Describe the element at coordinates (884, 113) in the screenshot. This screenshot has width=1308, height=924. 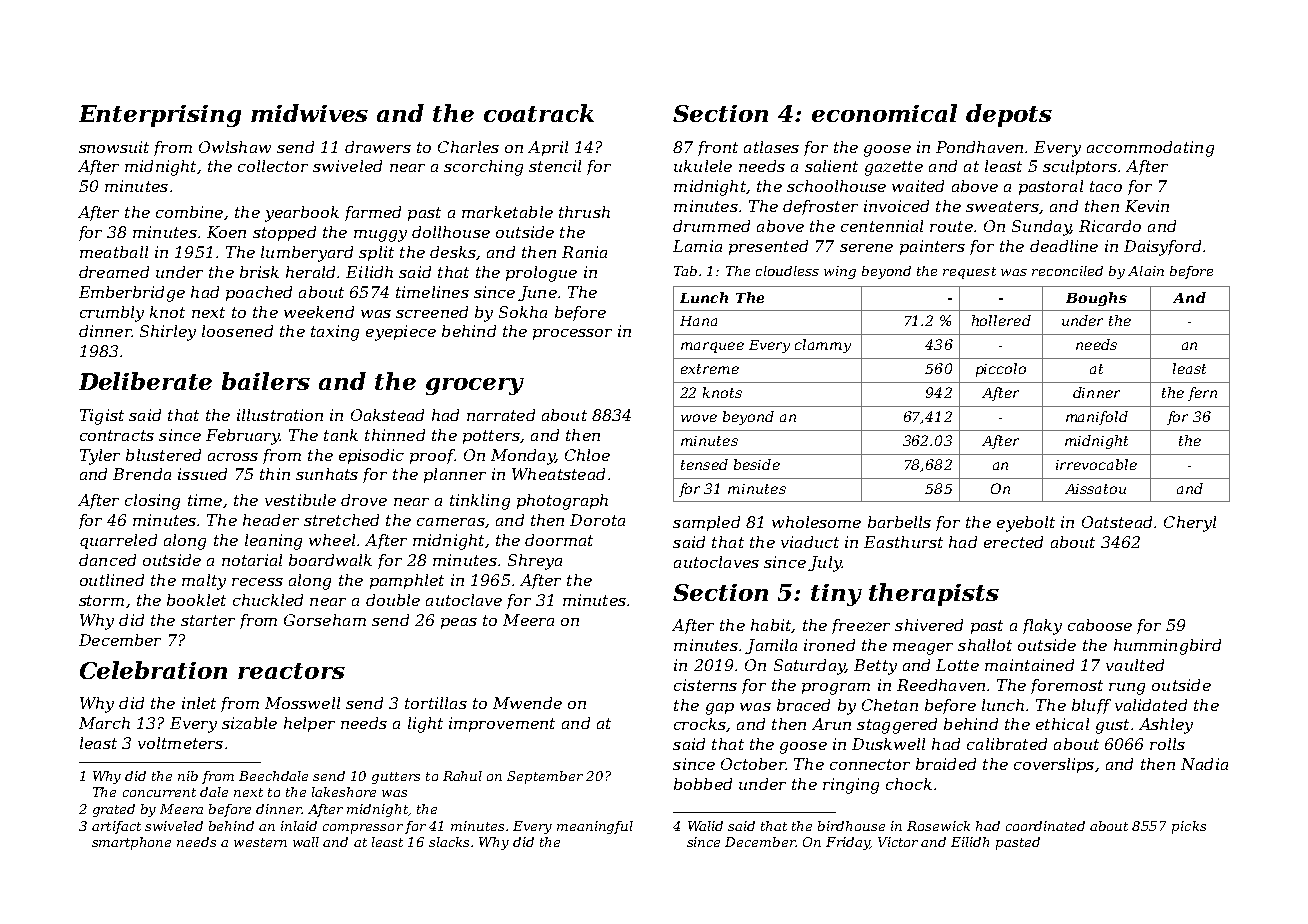
I see `economical` at that location.
